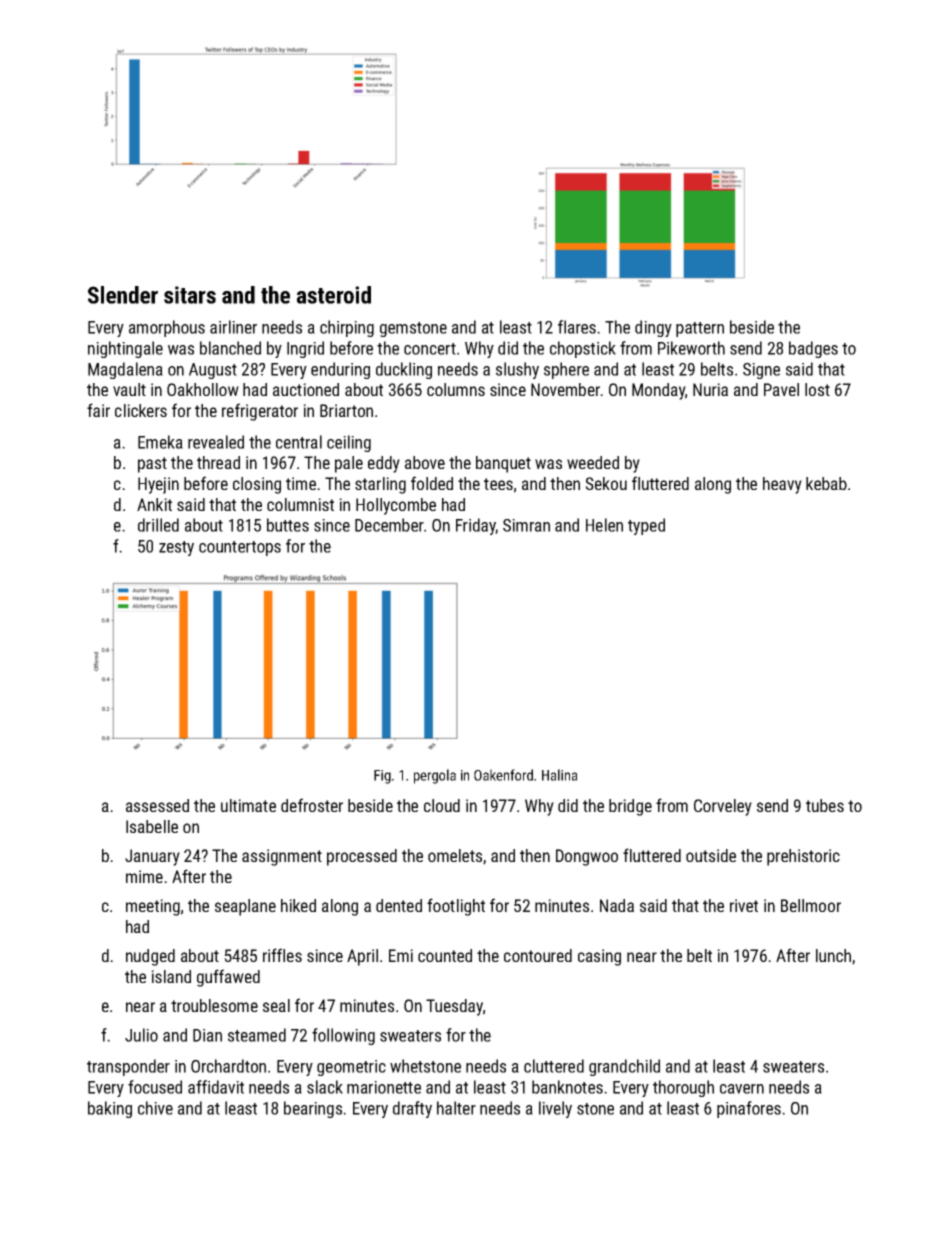 This document has width=952, height=1233. I want to click on zesty, so click(176, 548).
